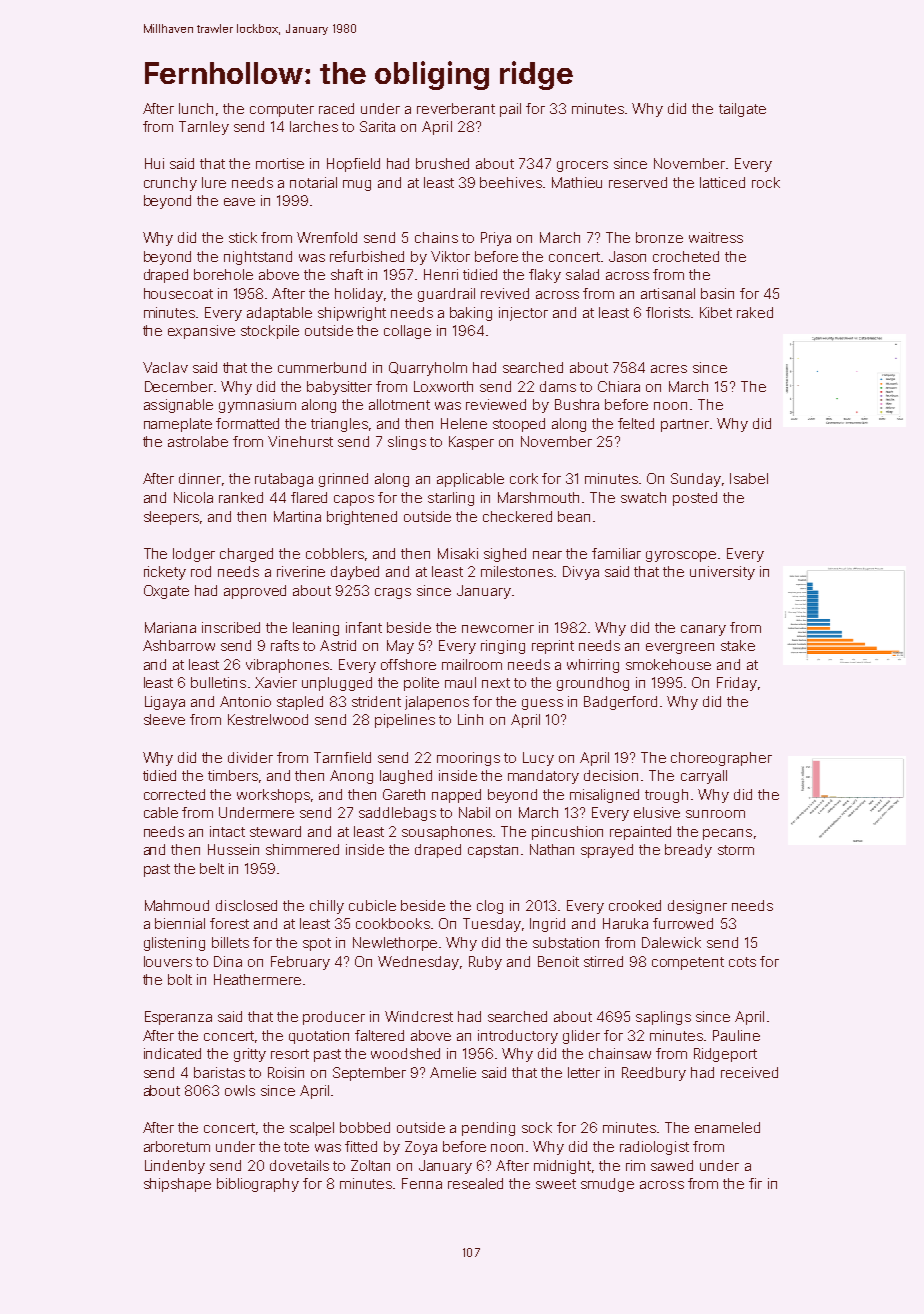 The image size is (924, 1314). What do you see at coordinates (421, 1148) in the screenshot?
I see `Zoya` at bounding box center [421, 1148].
